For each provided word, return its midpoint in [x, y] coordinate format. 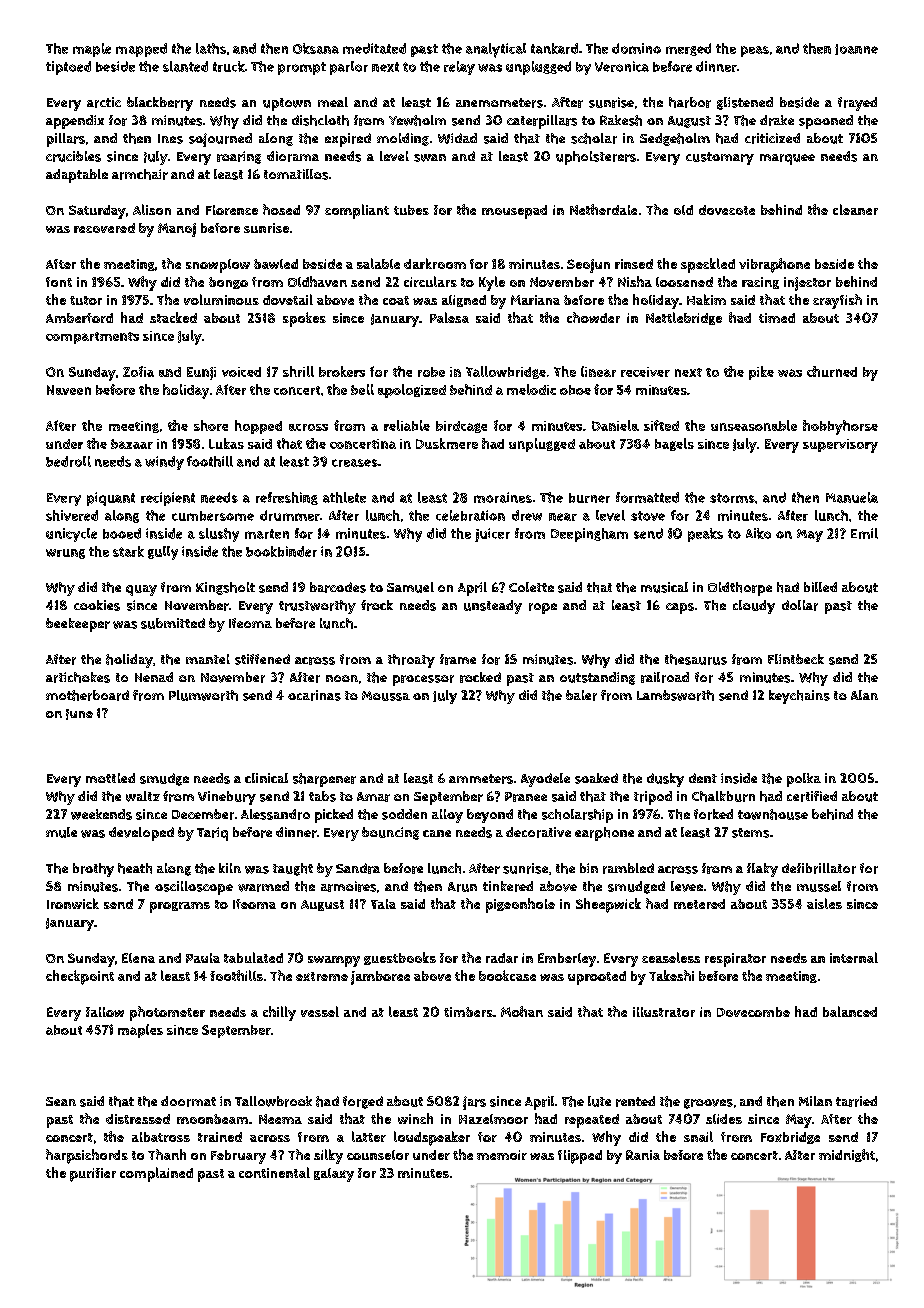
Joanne [856, 49]
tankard [554, 48]
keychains [799, 697]
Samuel [410, 587]
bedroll [68, 461]
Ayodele [545, 780]
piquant [111, 499]
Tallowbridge [506, 372]
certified [812, 796]
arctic [104, 102]
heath [135, 868]
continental [274, 1172]
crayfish [837, 301]
